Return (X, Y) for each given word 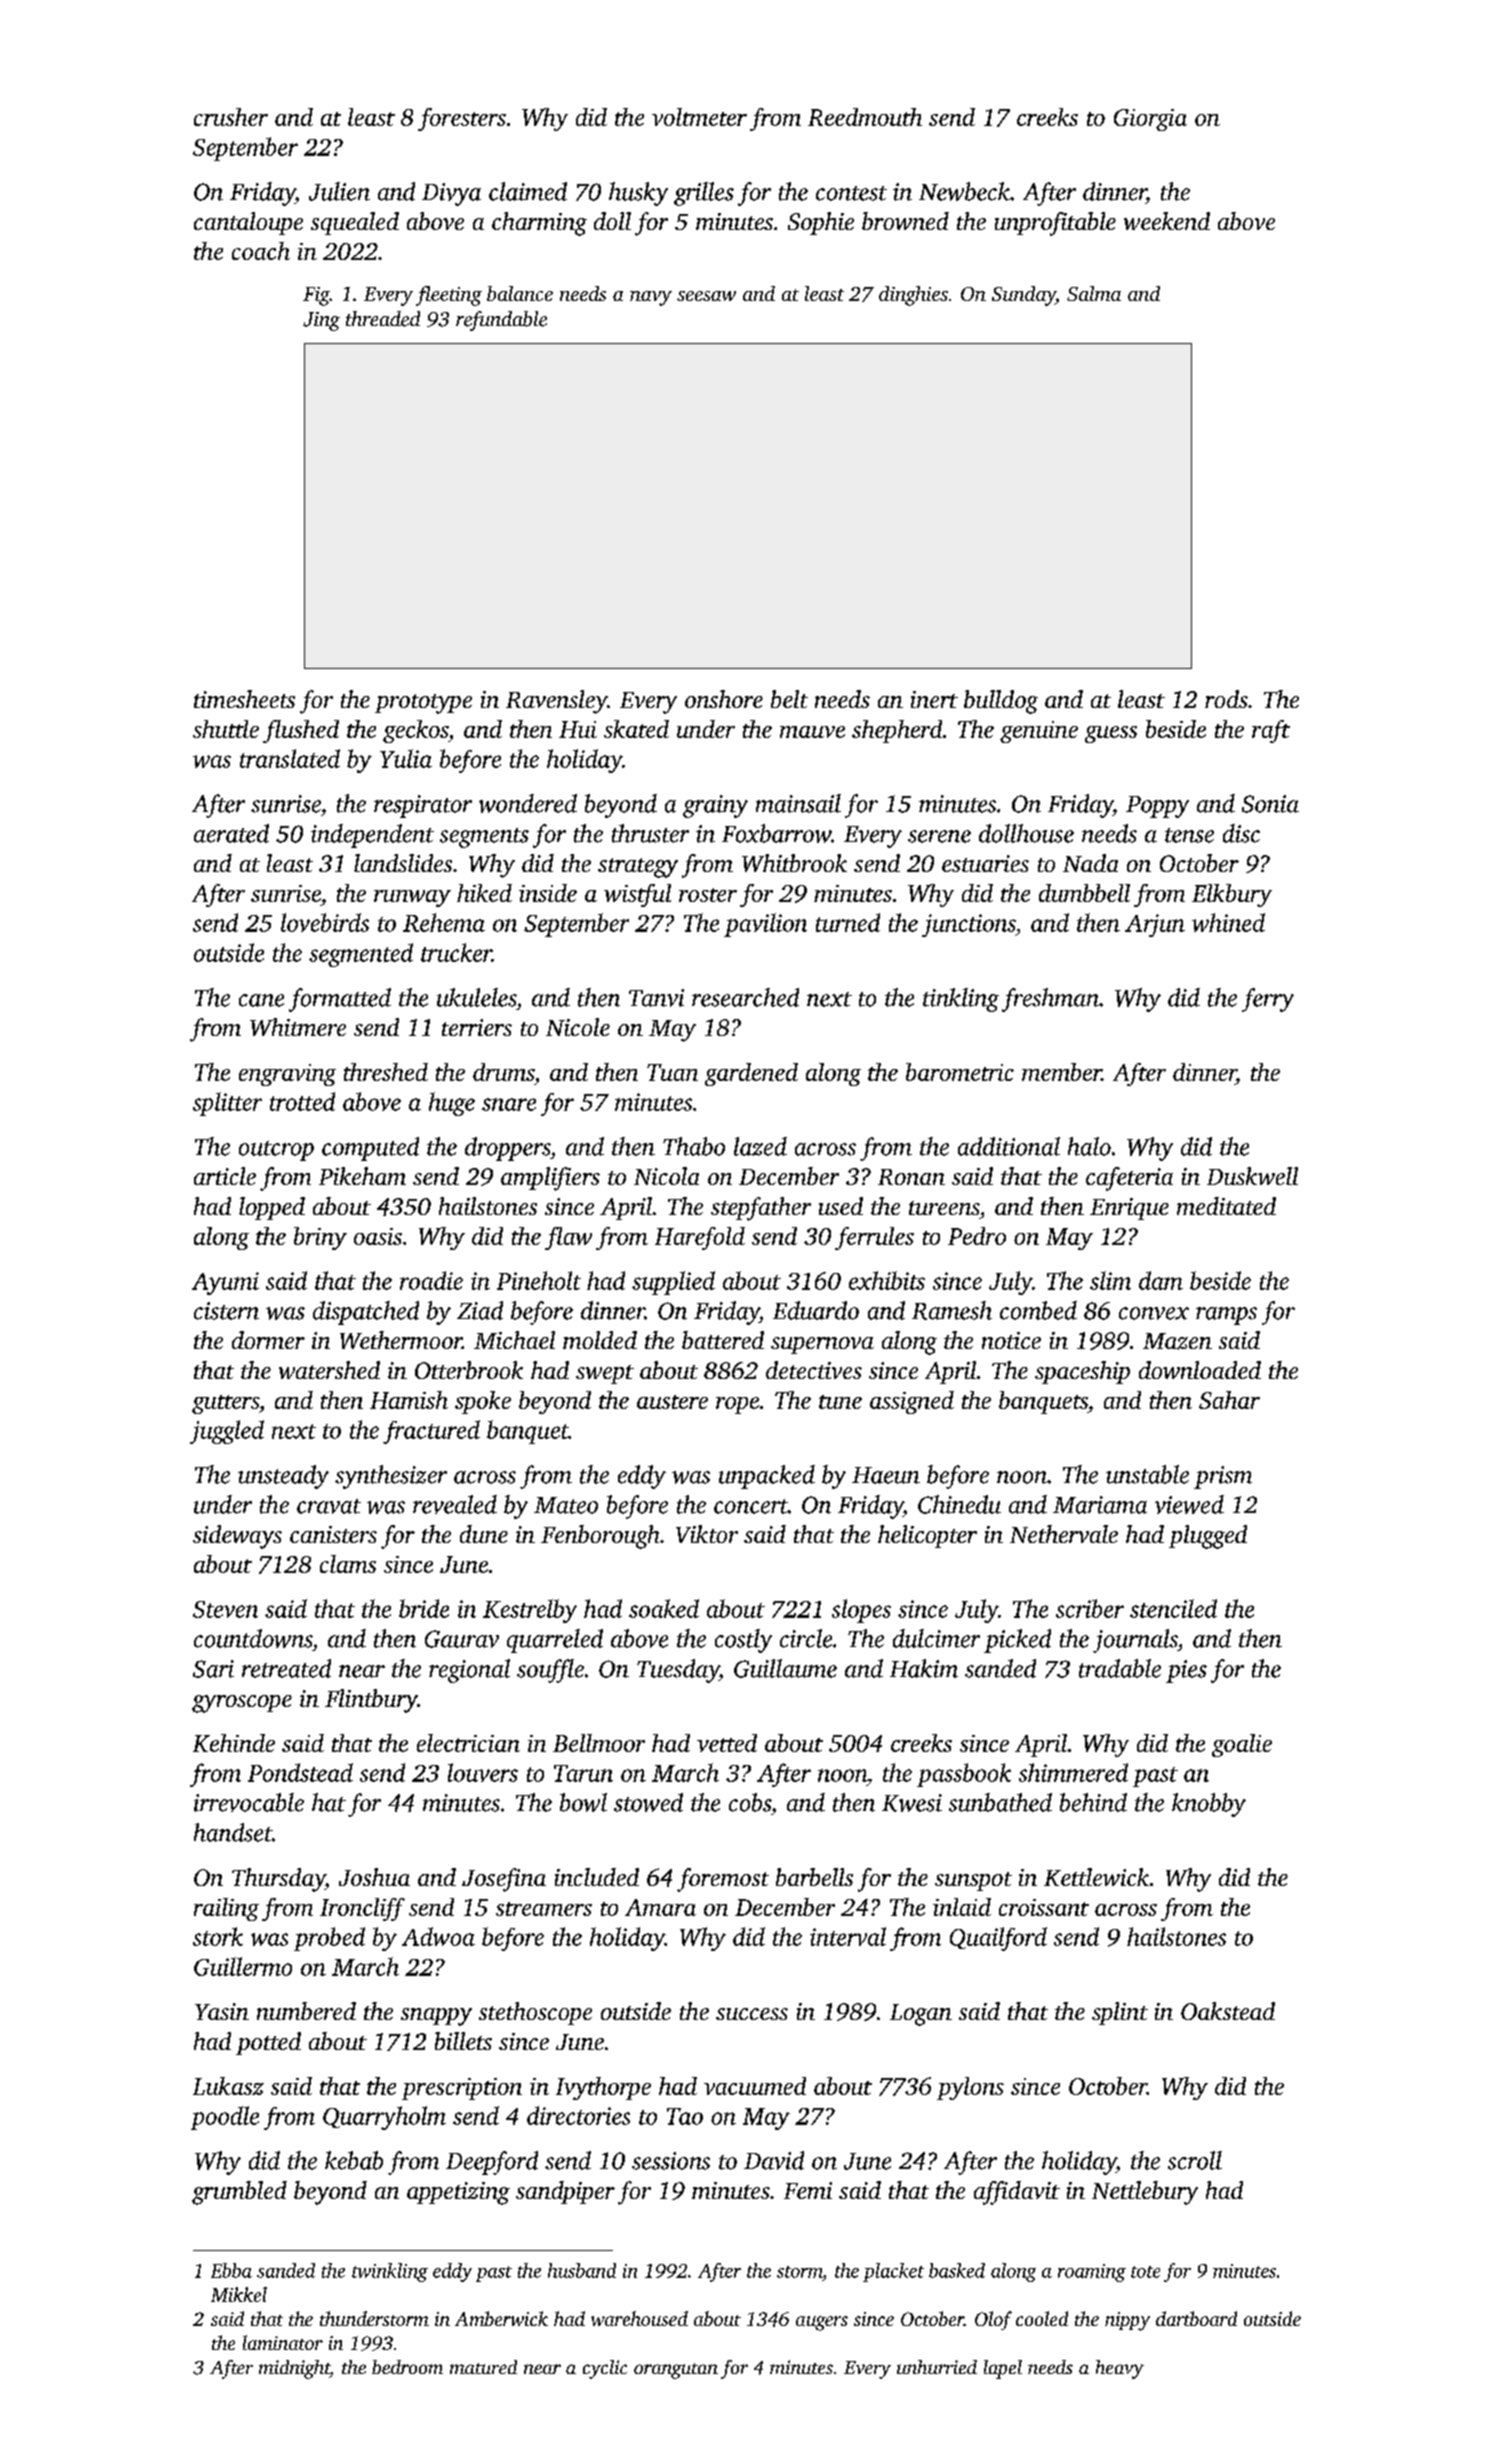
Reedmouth (865, 117)
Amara (660, 1907)
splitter (227, 1104)
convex (1154, 1313)
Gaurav (462, 1639)
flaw (568, 1238)
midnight (294, 2369)
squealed (355, 223)
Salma (1094, 293)
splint (1120, 2013)
